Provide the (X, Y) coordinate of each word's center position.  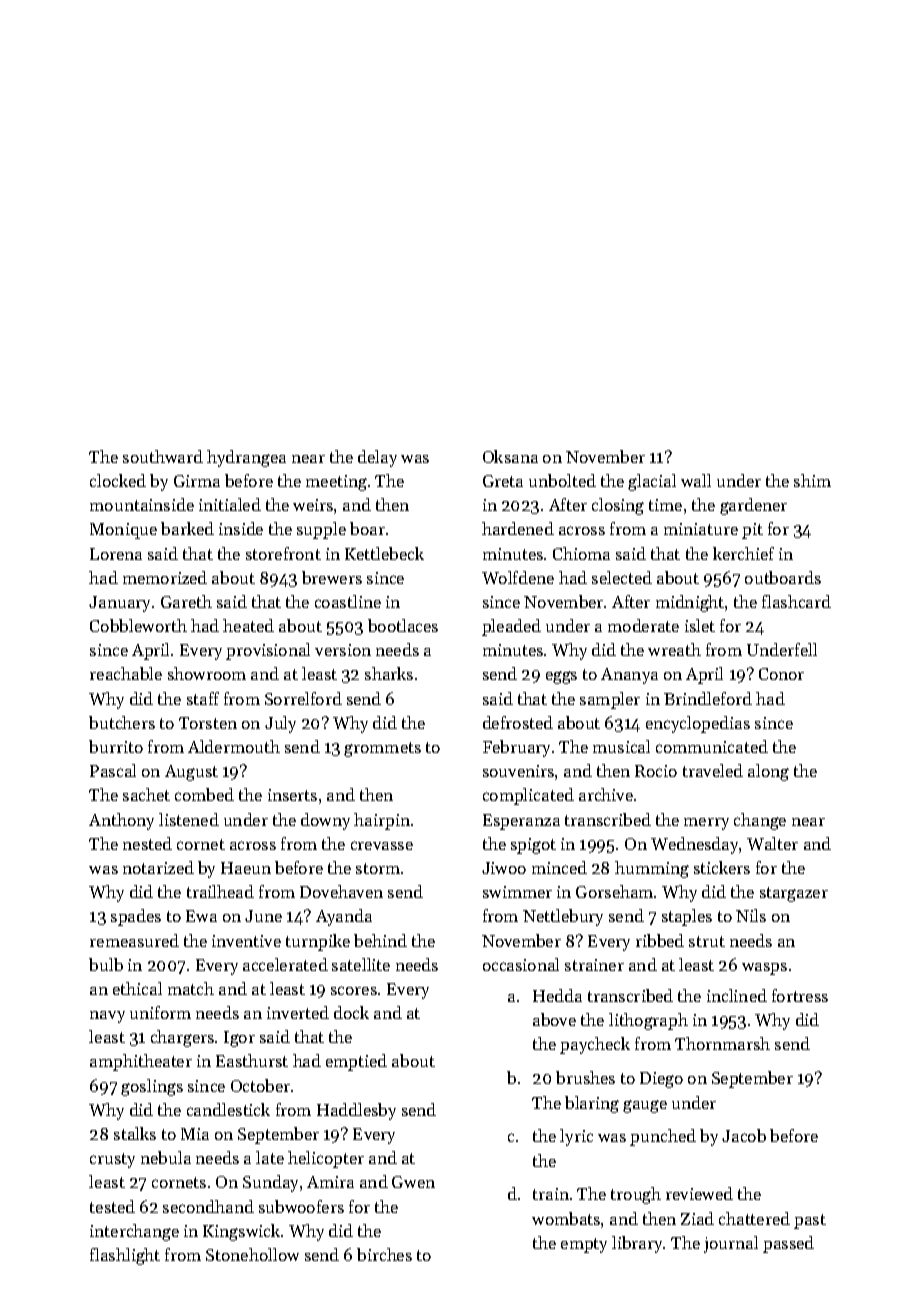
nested (147, 843)
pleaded (511, 627)
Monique (123, 531)
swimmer (517, 892)
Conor (781, 674)
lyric (576, 1137)
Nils (751, 915)
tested (112, 1206)
